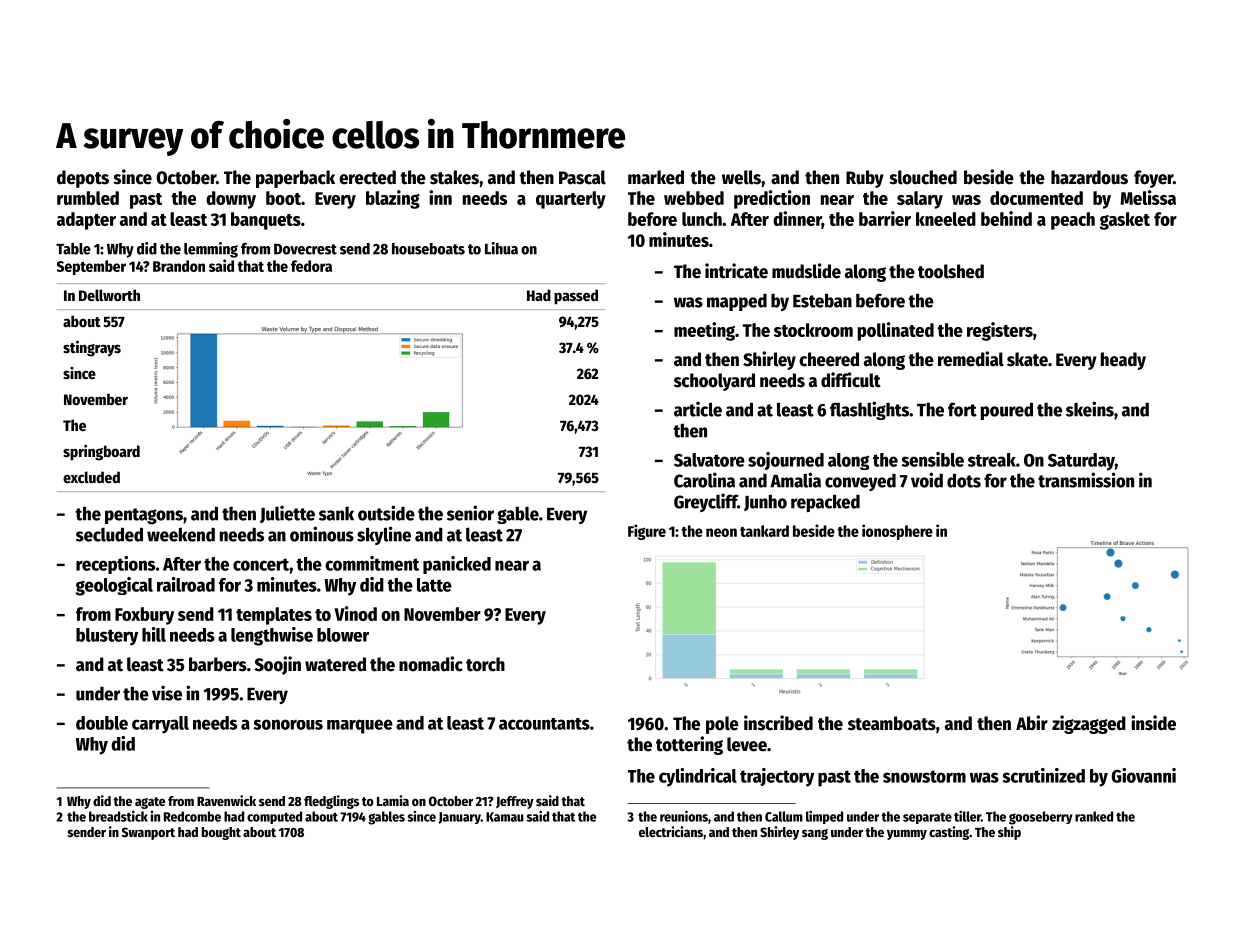 The image size is (1233, 952). I want to click on marked, so click(656, 177).
